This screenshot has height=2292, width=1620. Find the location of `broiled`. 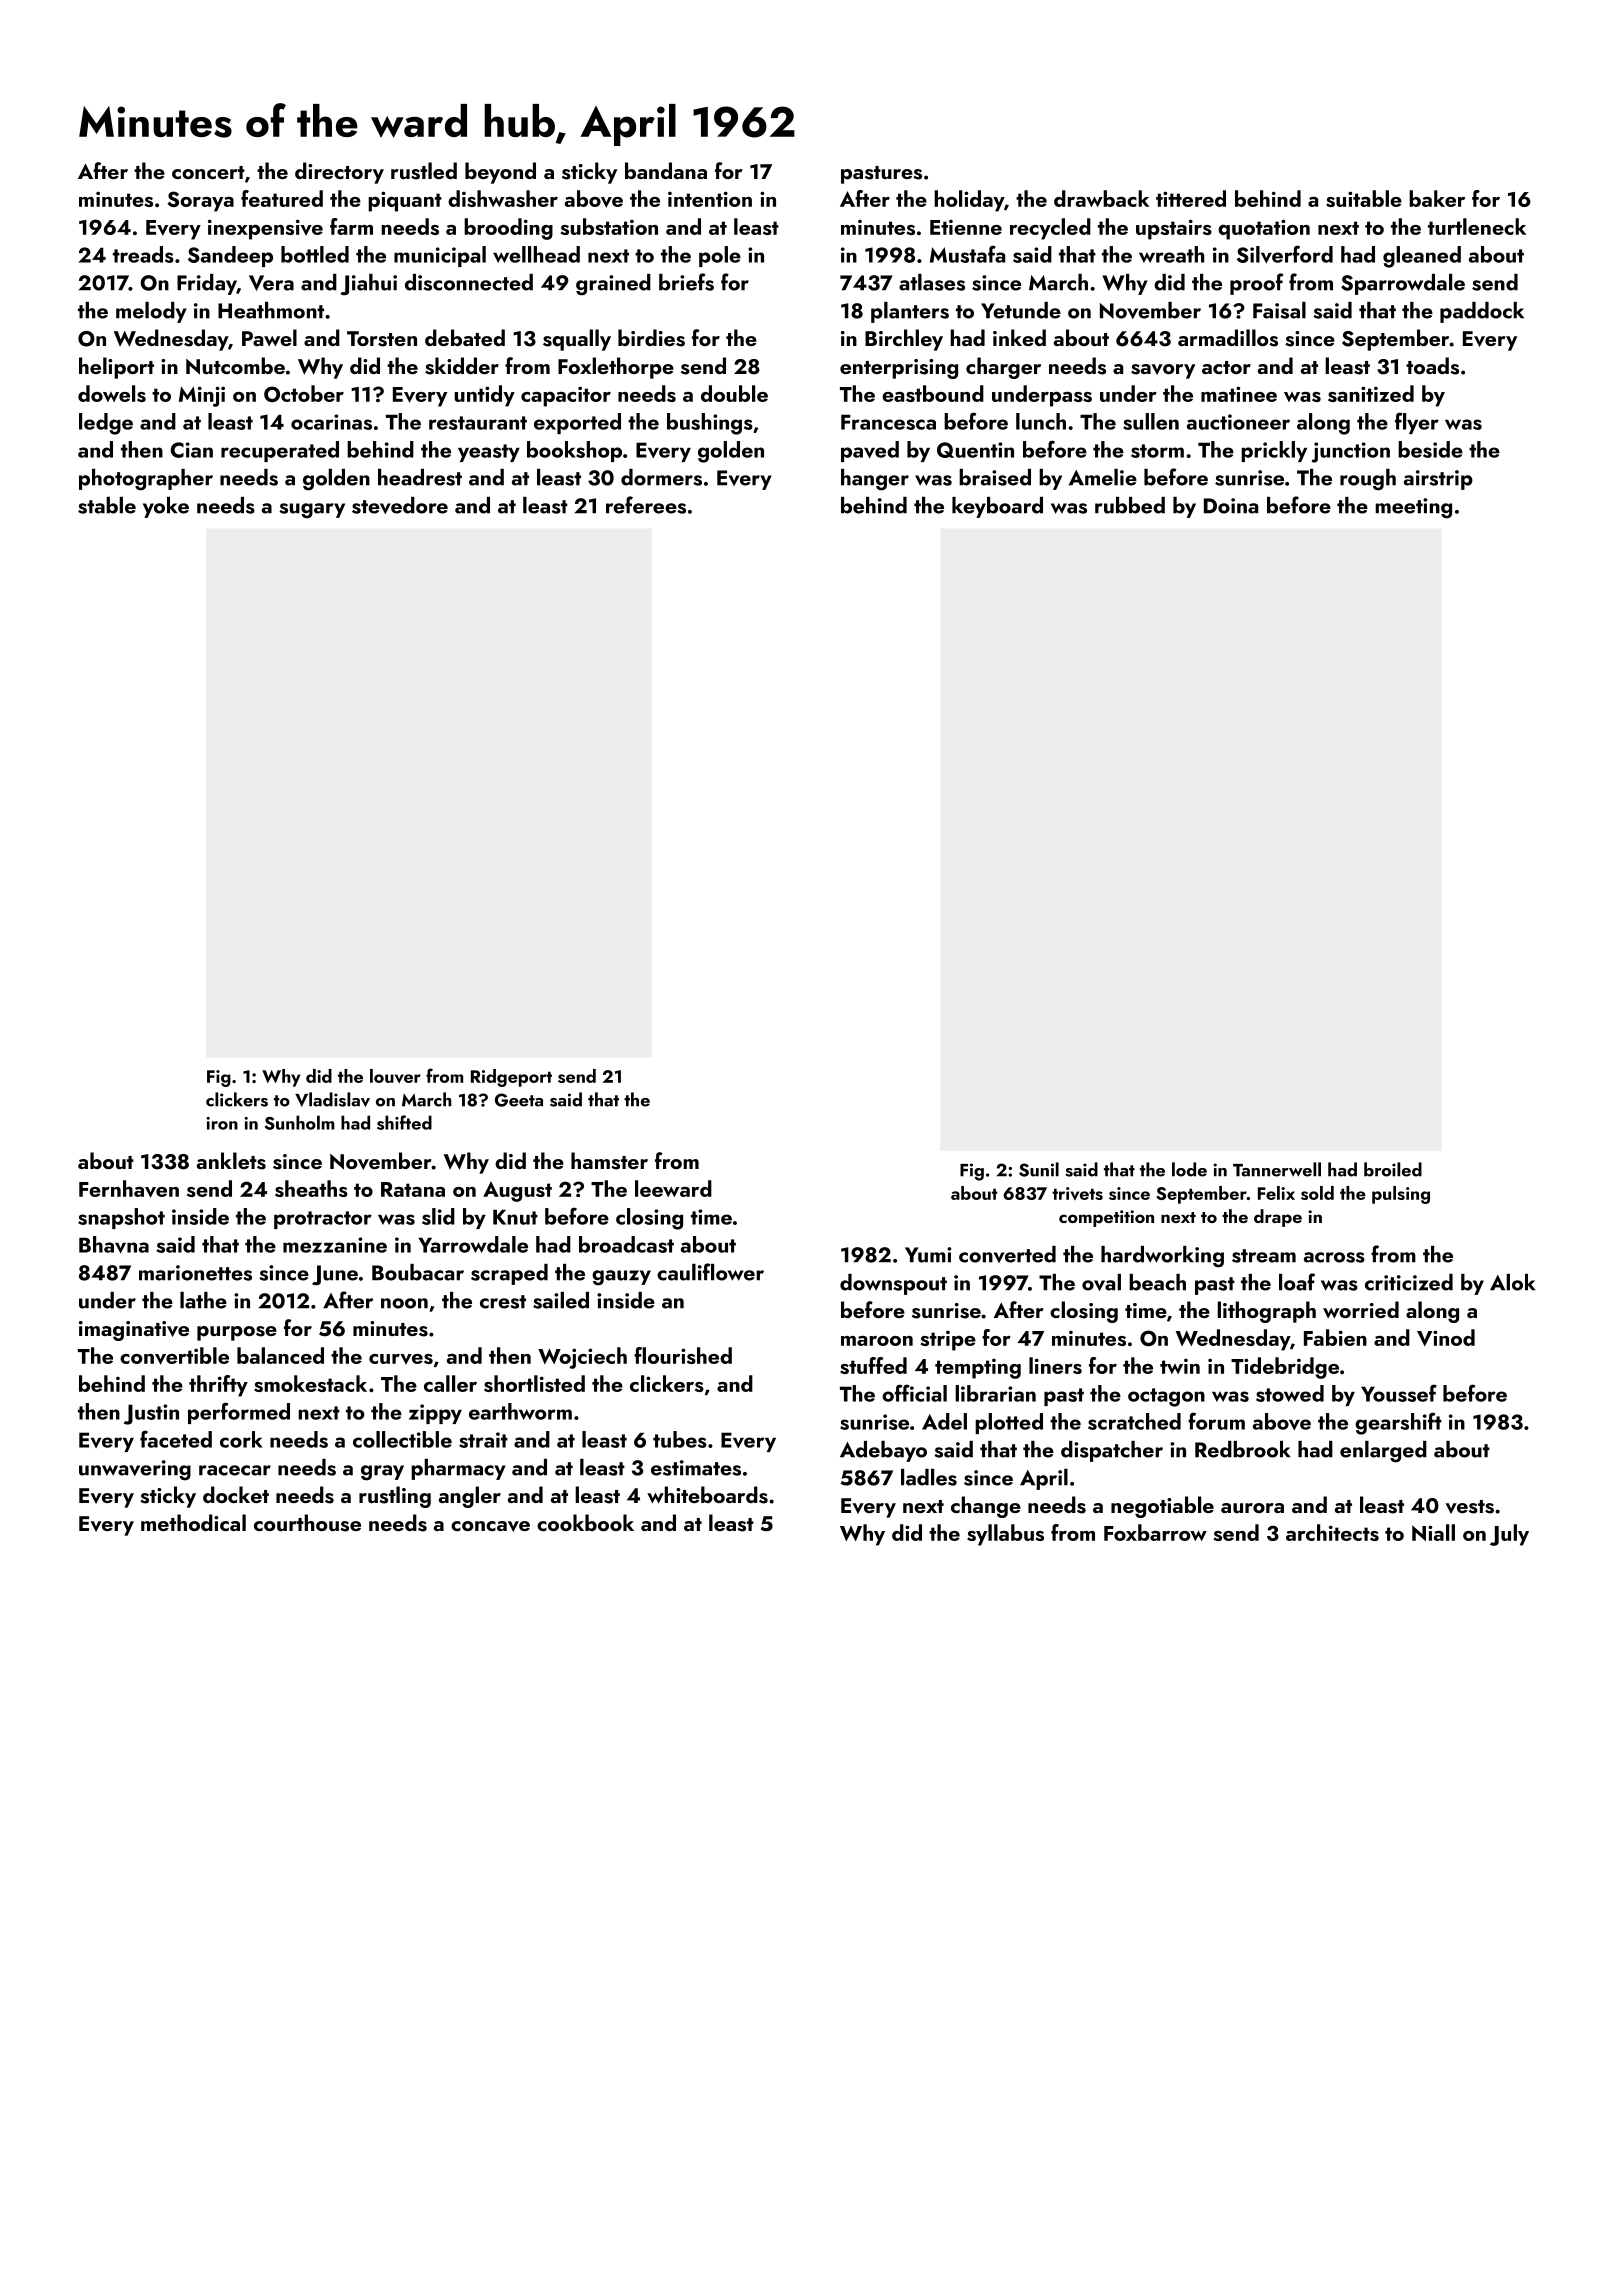

broiled is located at coordinates (1393, 1169).
